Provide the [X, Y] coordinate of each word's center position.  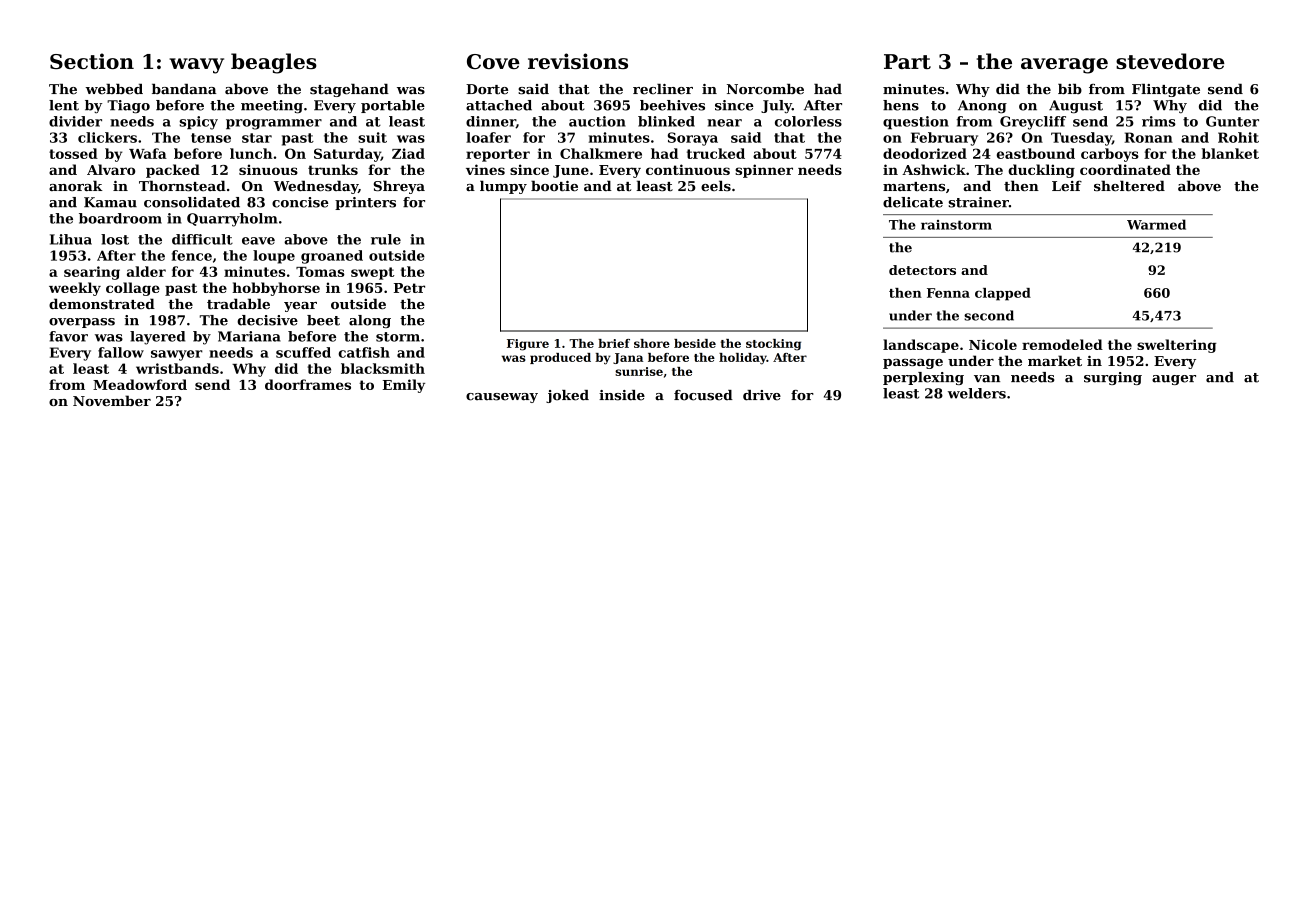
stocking [773, 345]
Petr [409, 288]
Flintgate [1166, 90]
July [776, 106]
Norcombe [765, 89]
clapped [1003, 294]
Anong [982, 107]
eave [258, 241]
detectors [922, 270]
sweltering [1176, 346]
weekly [75, 289]
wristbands [177, 368]
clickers [107, 137]
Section [92, 61]
